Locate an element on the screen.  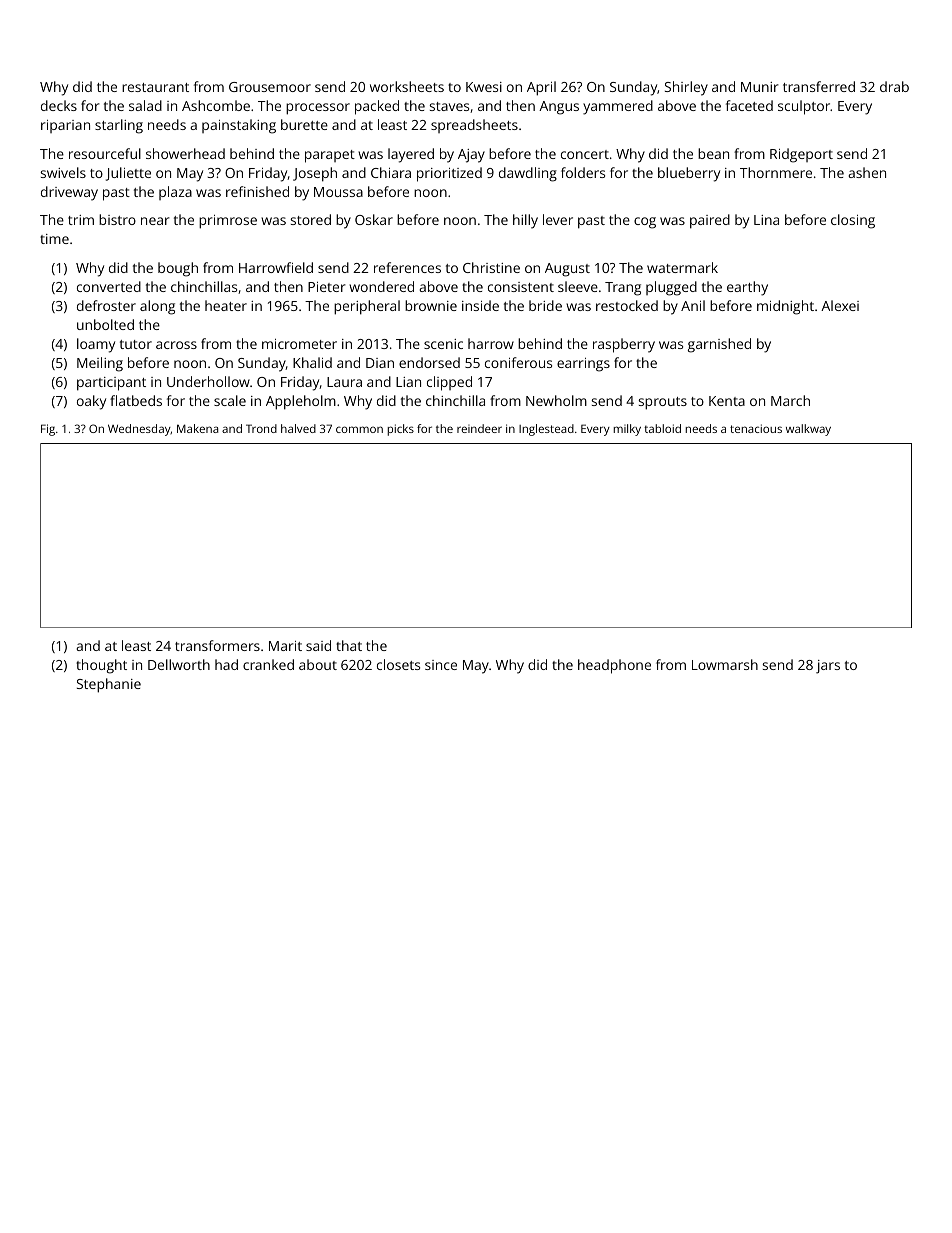
restaurant is located at coordinates (155, 87).
